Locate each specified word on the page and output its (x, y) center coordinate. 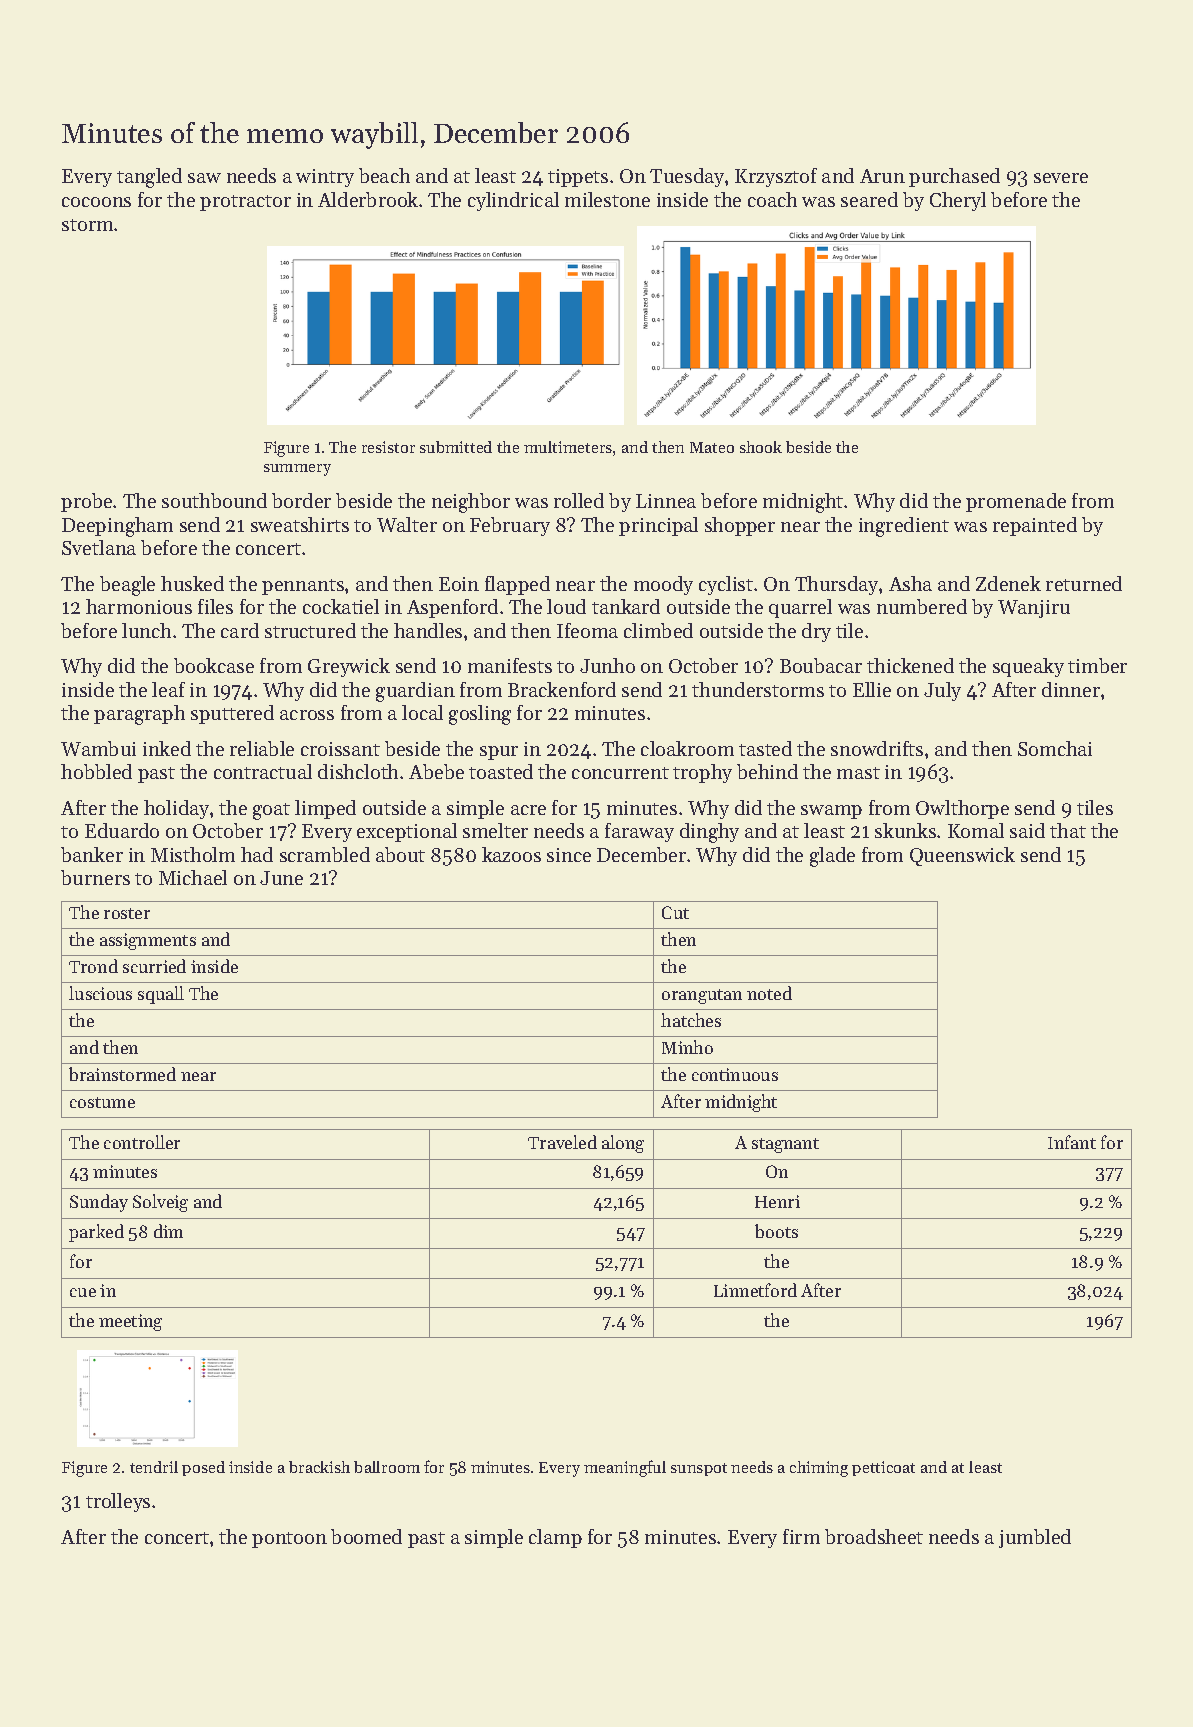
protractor (245, 203)
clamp (555, 1538)
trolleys (118, 1502)
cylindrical (513, 201)
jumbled (1035, 1538)
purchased (954, 177)
